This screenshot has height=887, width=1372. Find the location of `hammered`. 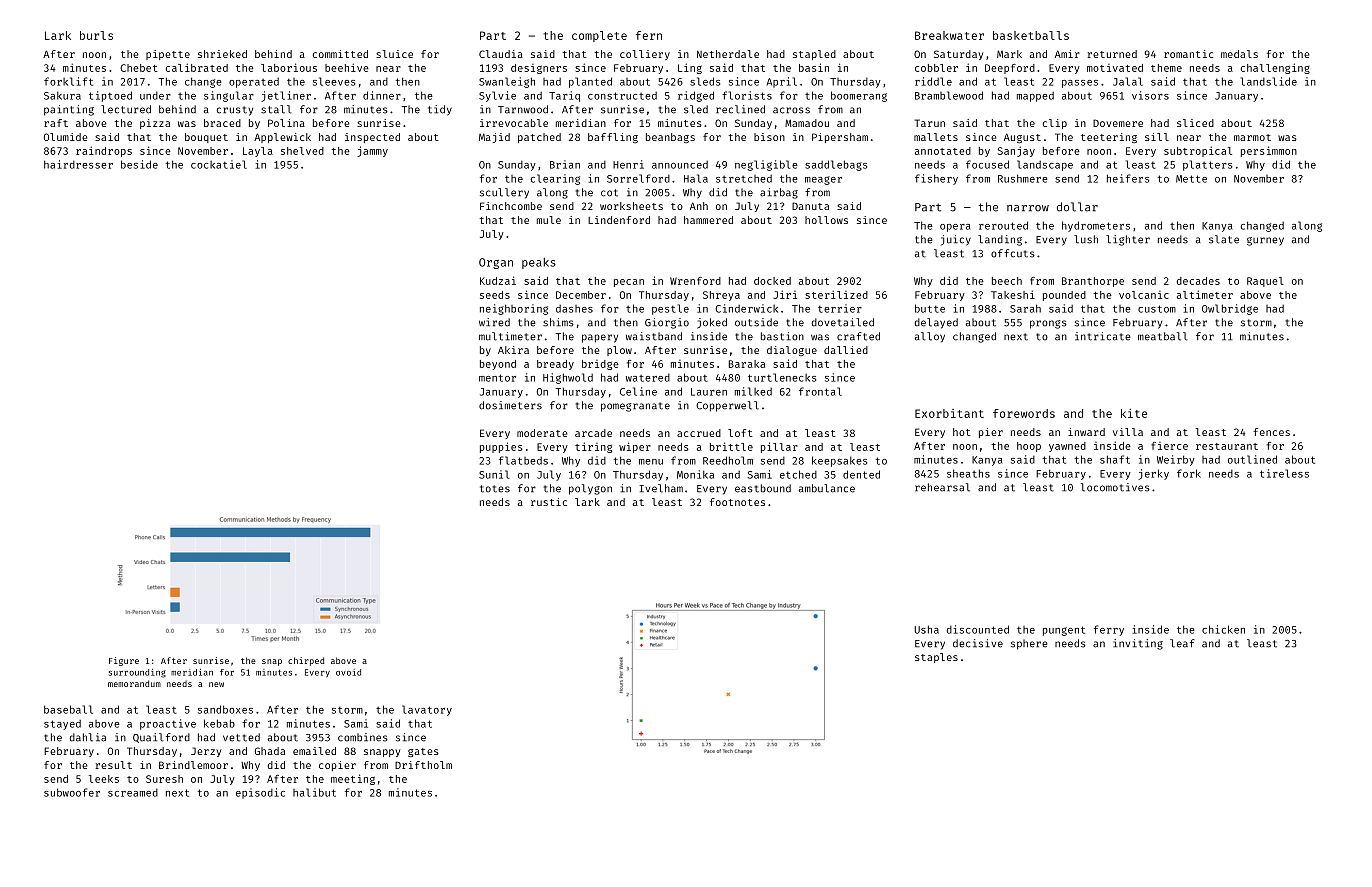

hammered is located at coordinates (708, 220).
